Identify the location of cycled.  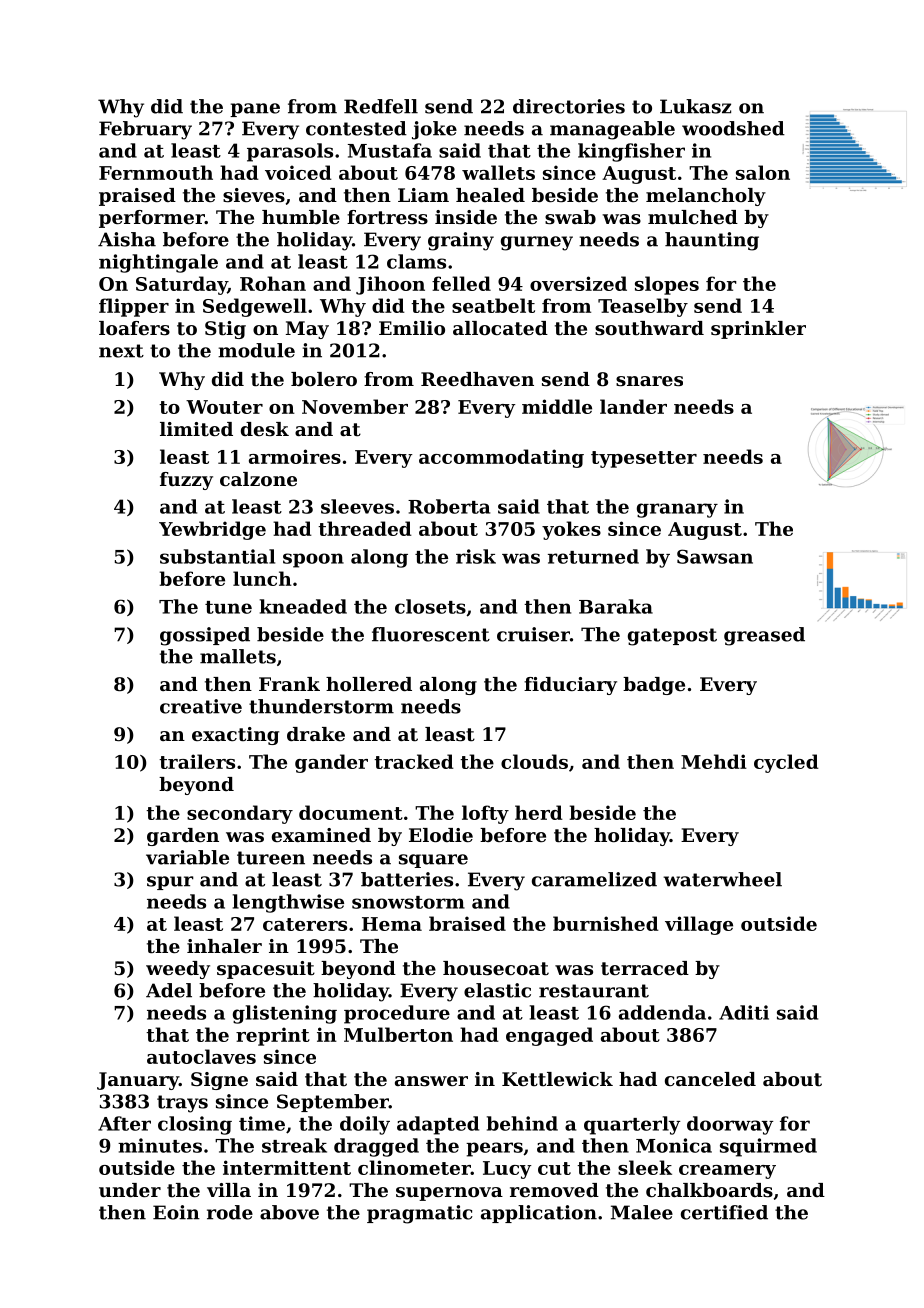
(786, 763).
